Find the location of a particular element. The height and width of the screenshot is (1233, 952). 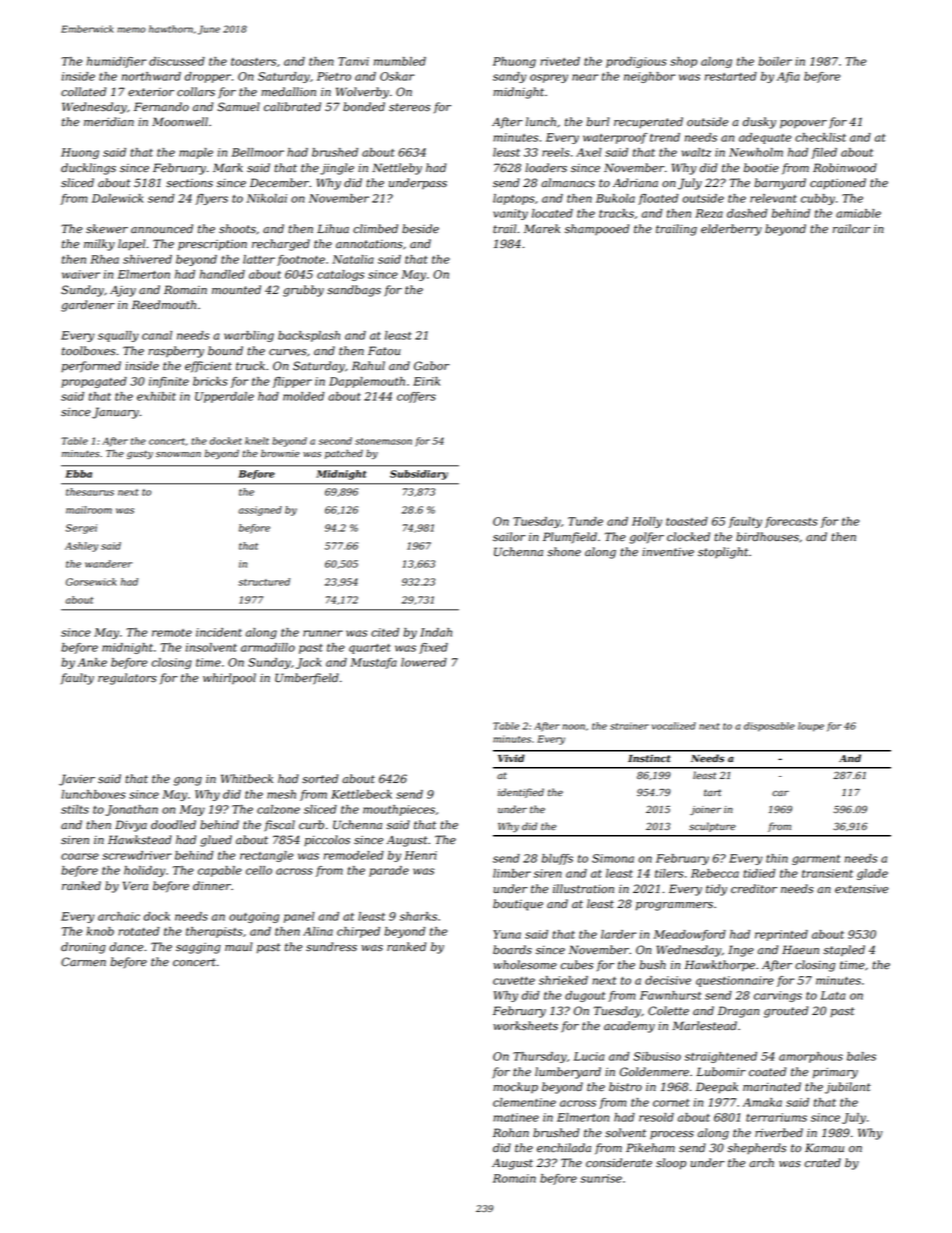

Carmen is located at coordinates (83, 962).
